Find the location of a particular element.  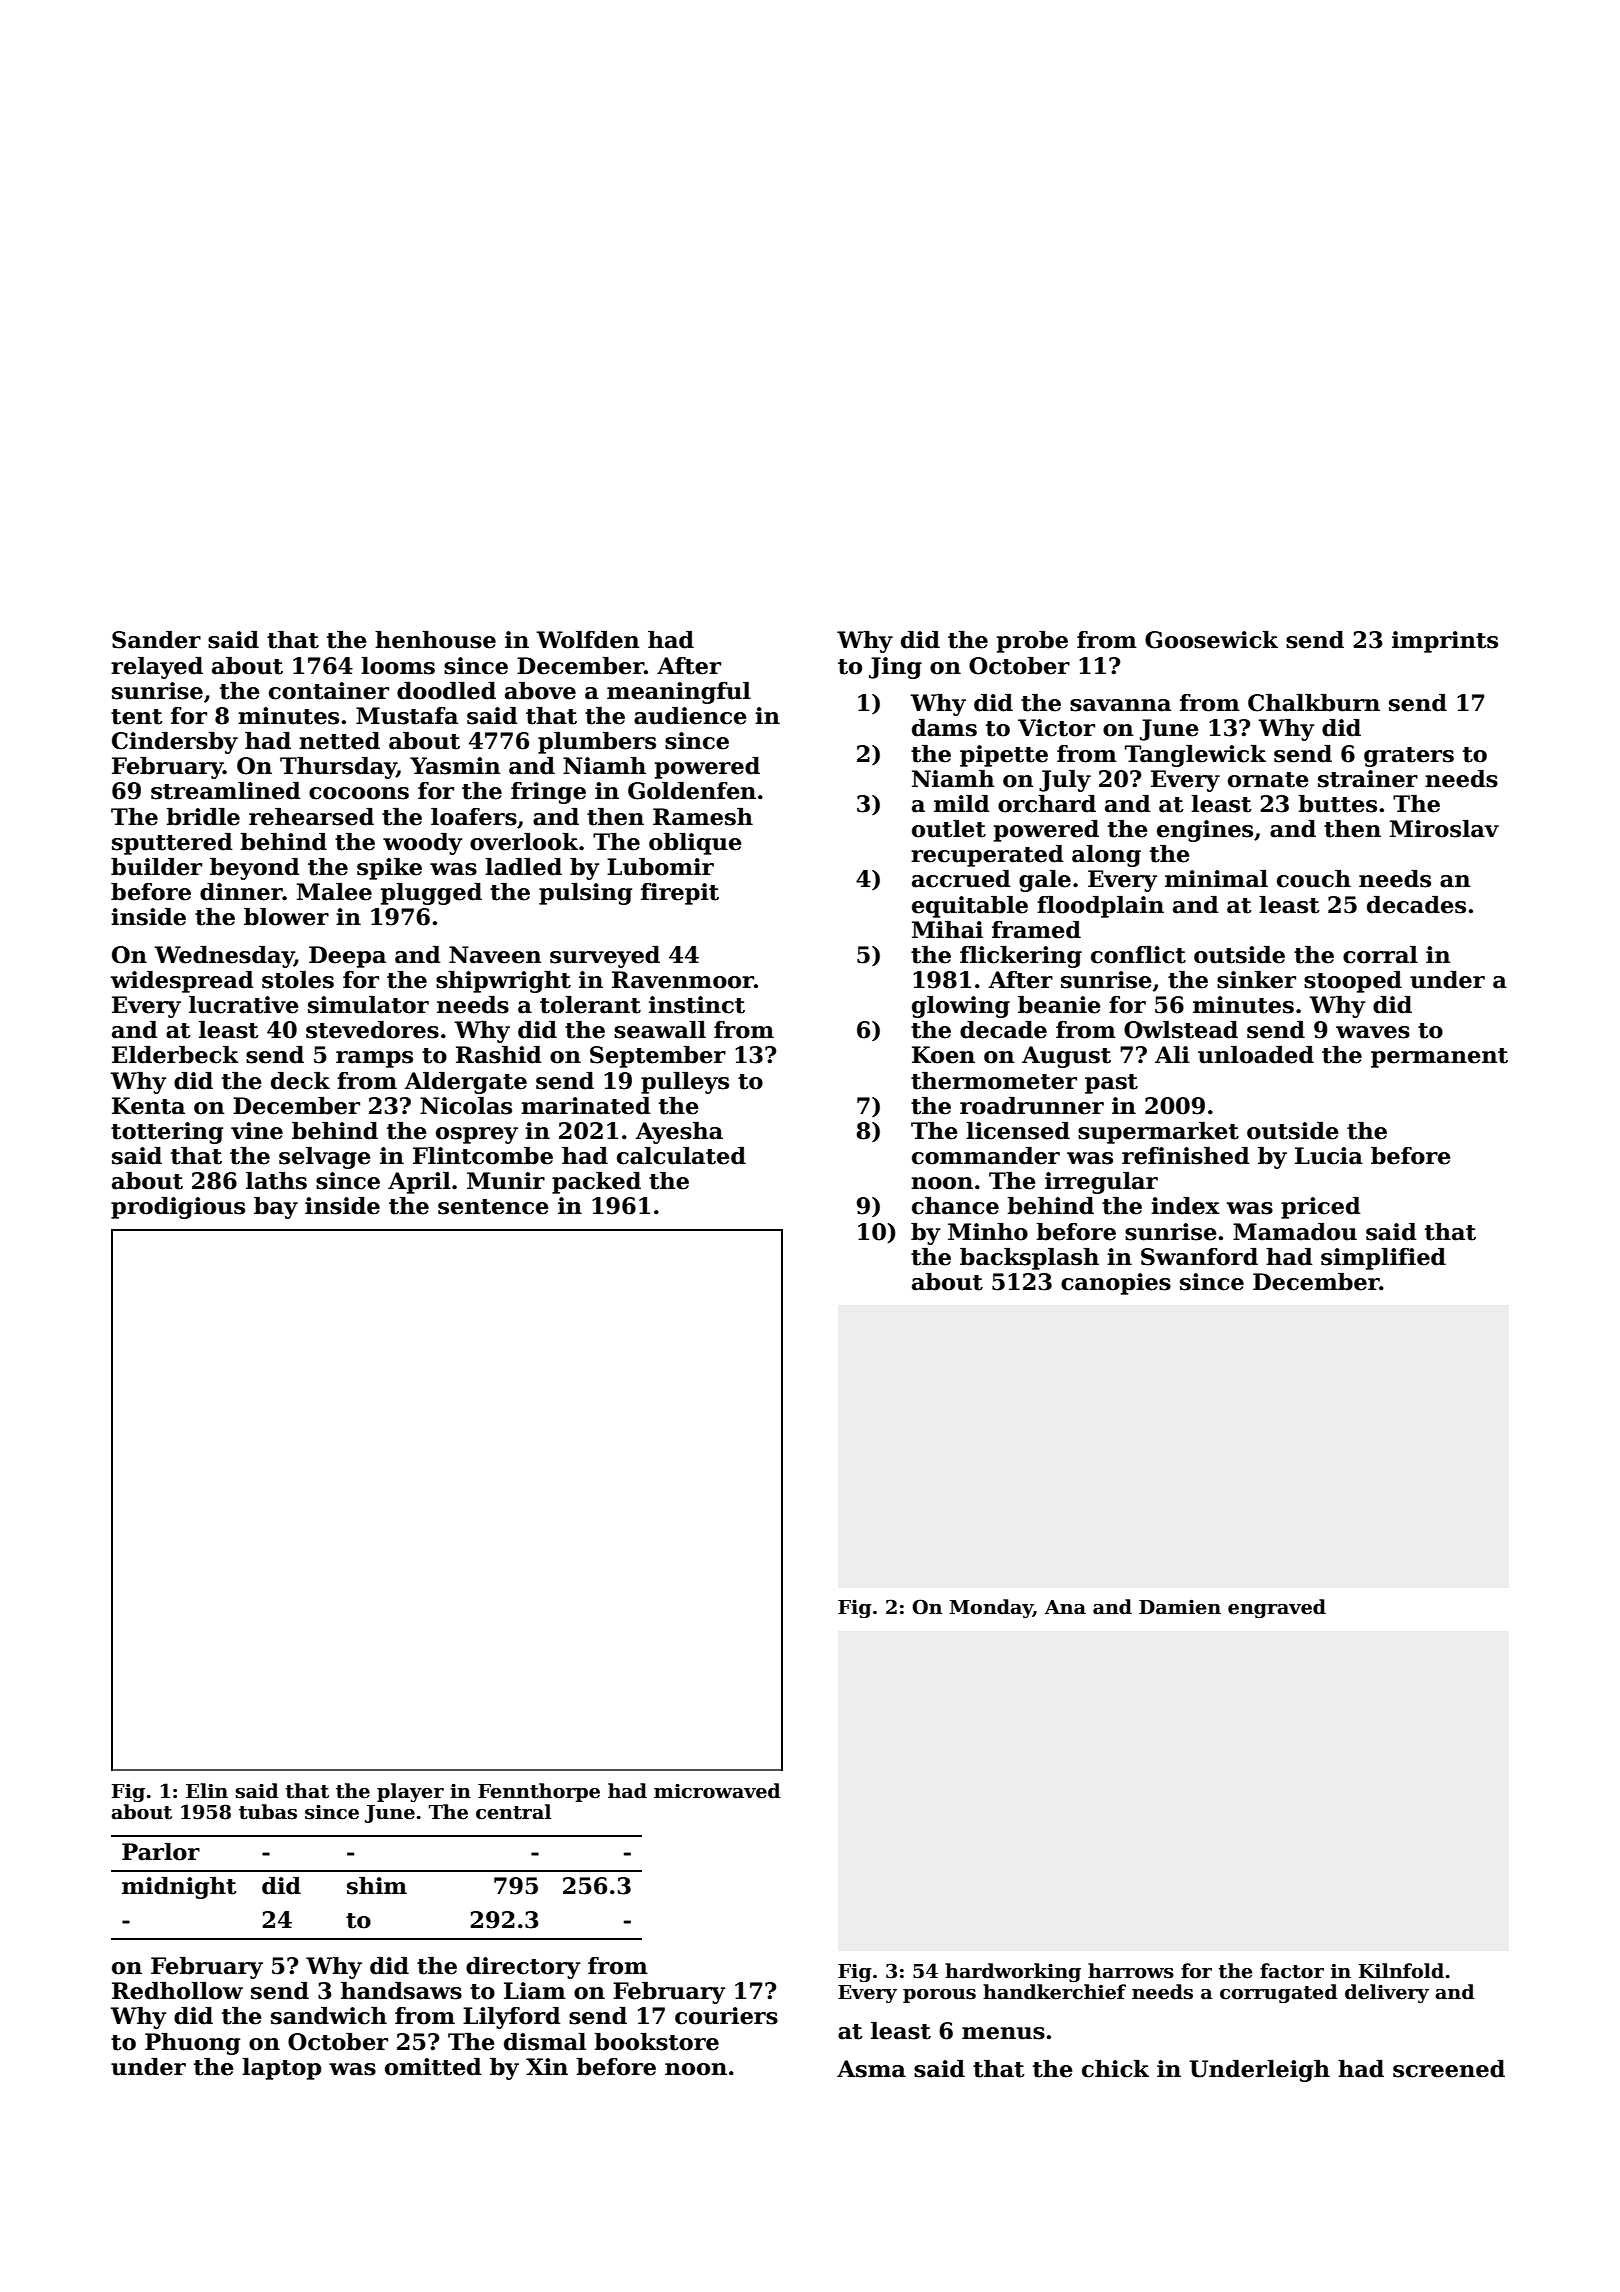

handsaws is located at coordinates (401, 1991).
